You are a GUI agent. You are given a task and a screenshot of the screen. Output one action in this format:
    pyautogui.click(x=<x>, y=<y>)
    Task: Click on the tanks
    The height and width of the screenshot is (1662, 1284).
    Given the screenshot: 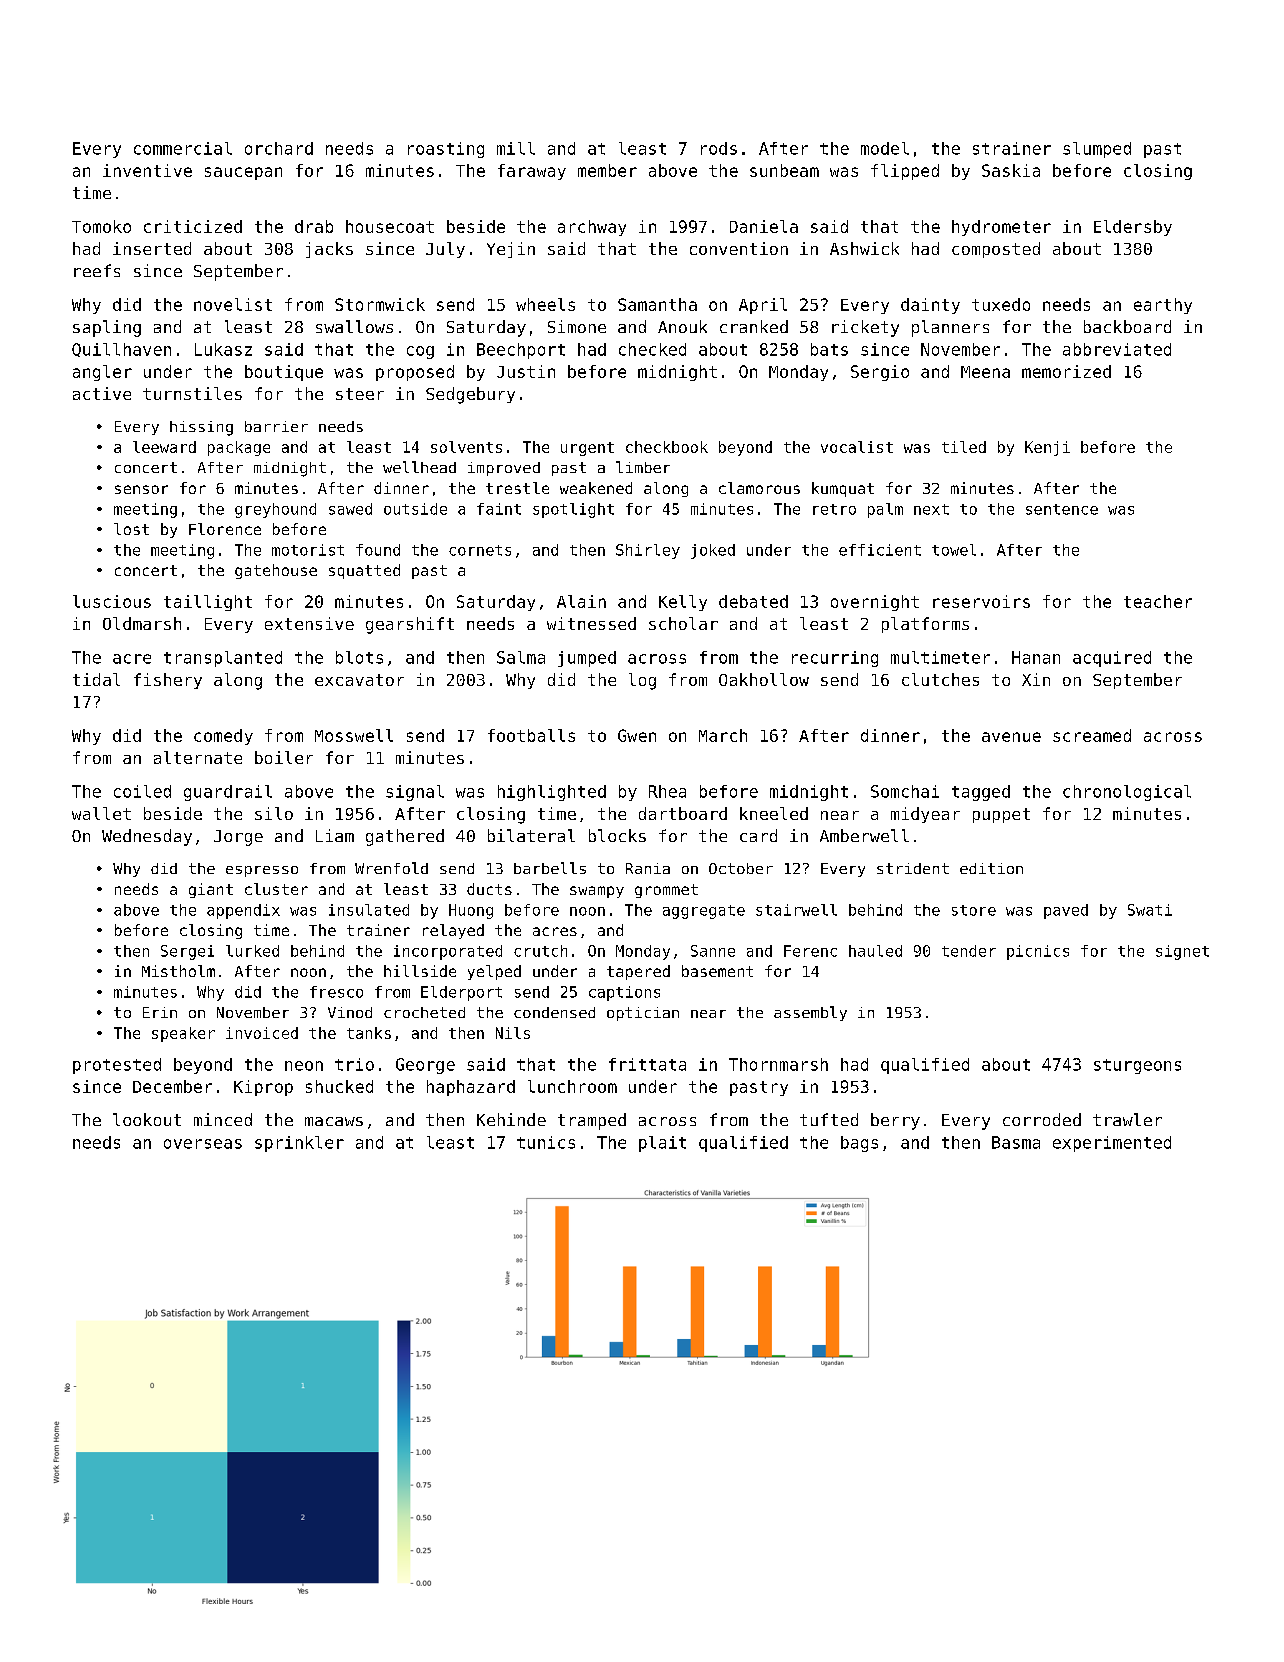 What is the action you would take?
    pyautogui.click(x=369, y=1033)
